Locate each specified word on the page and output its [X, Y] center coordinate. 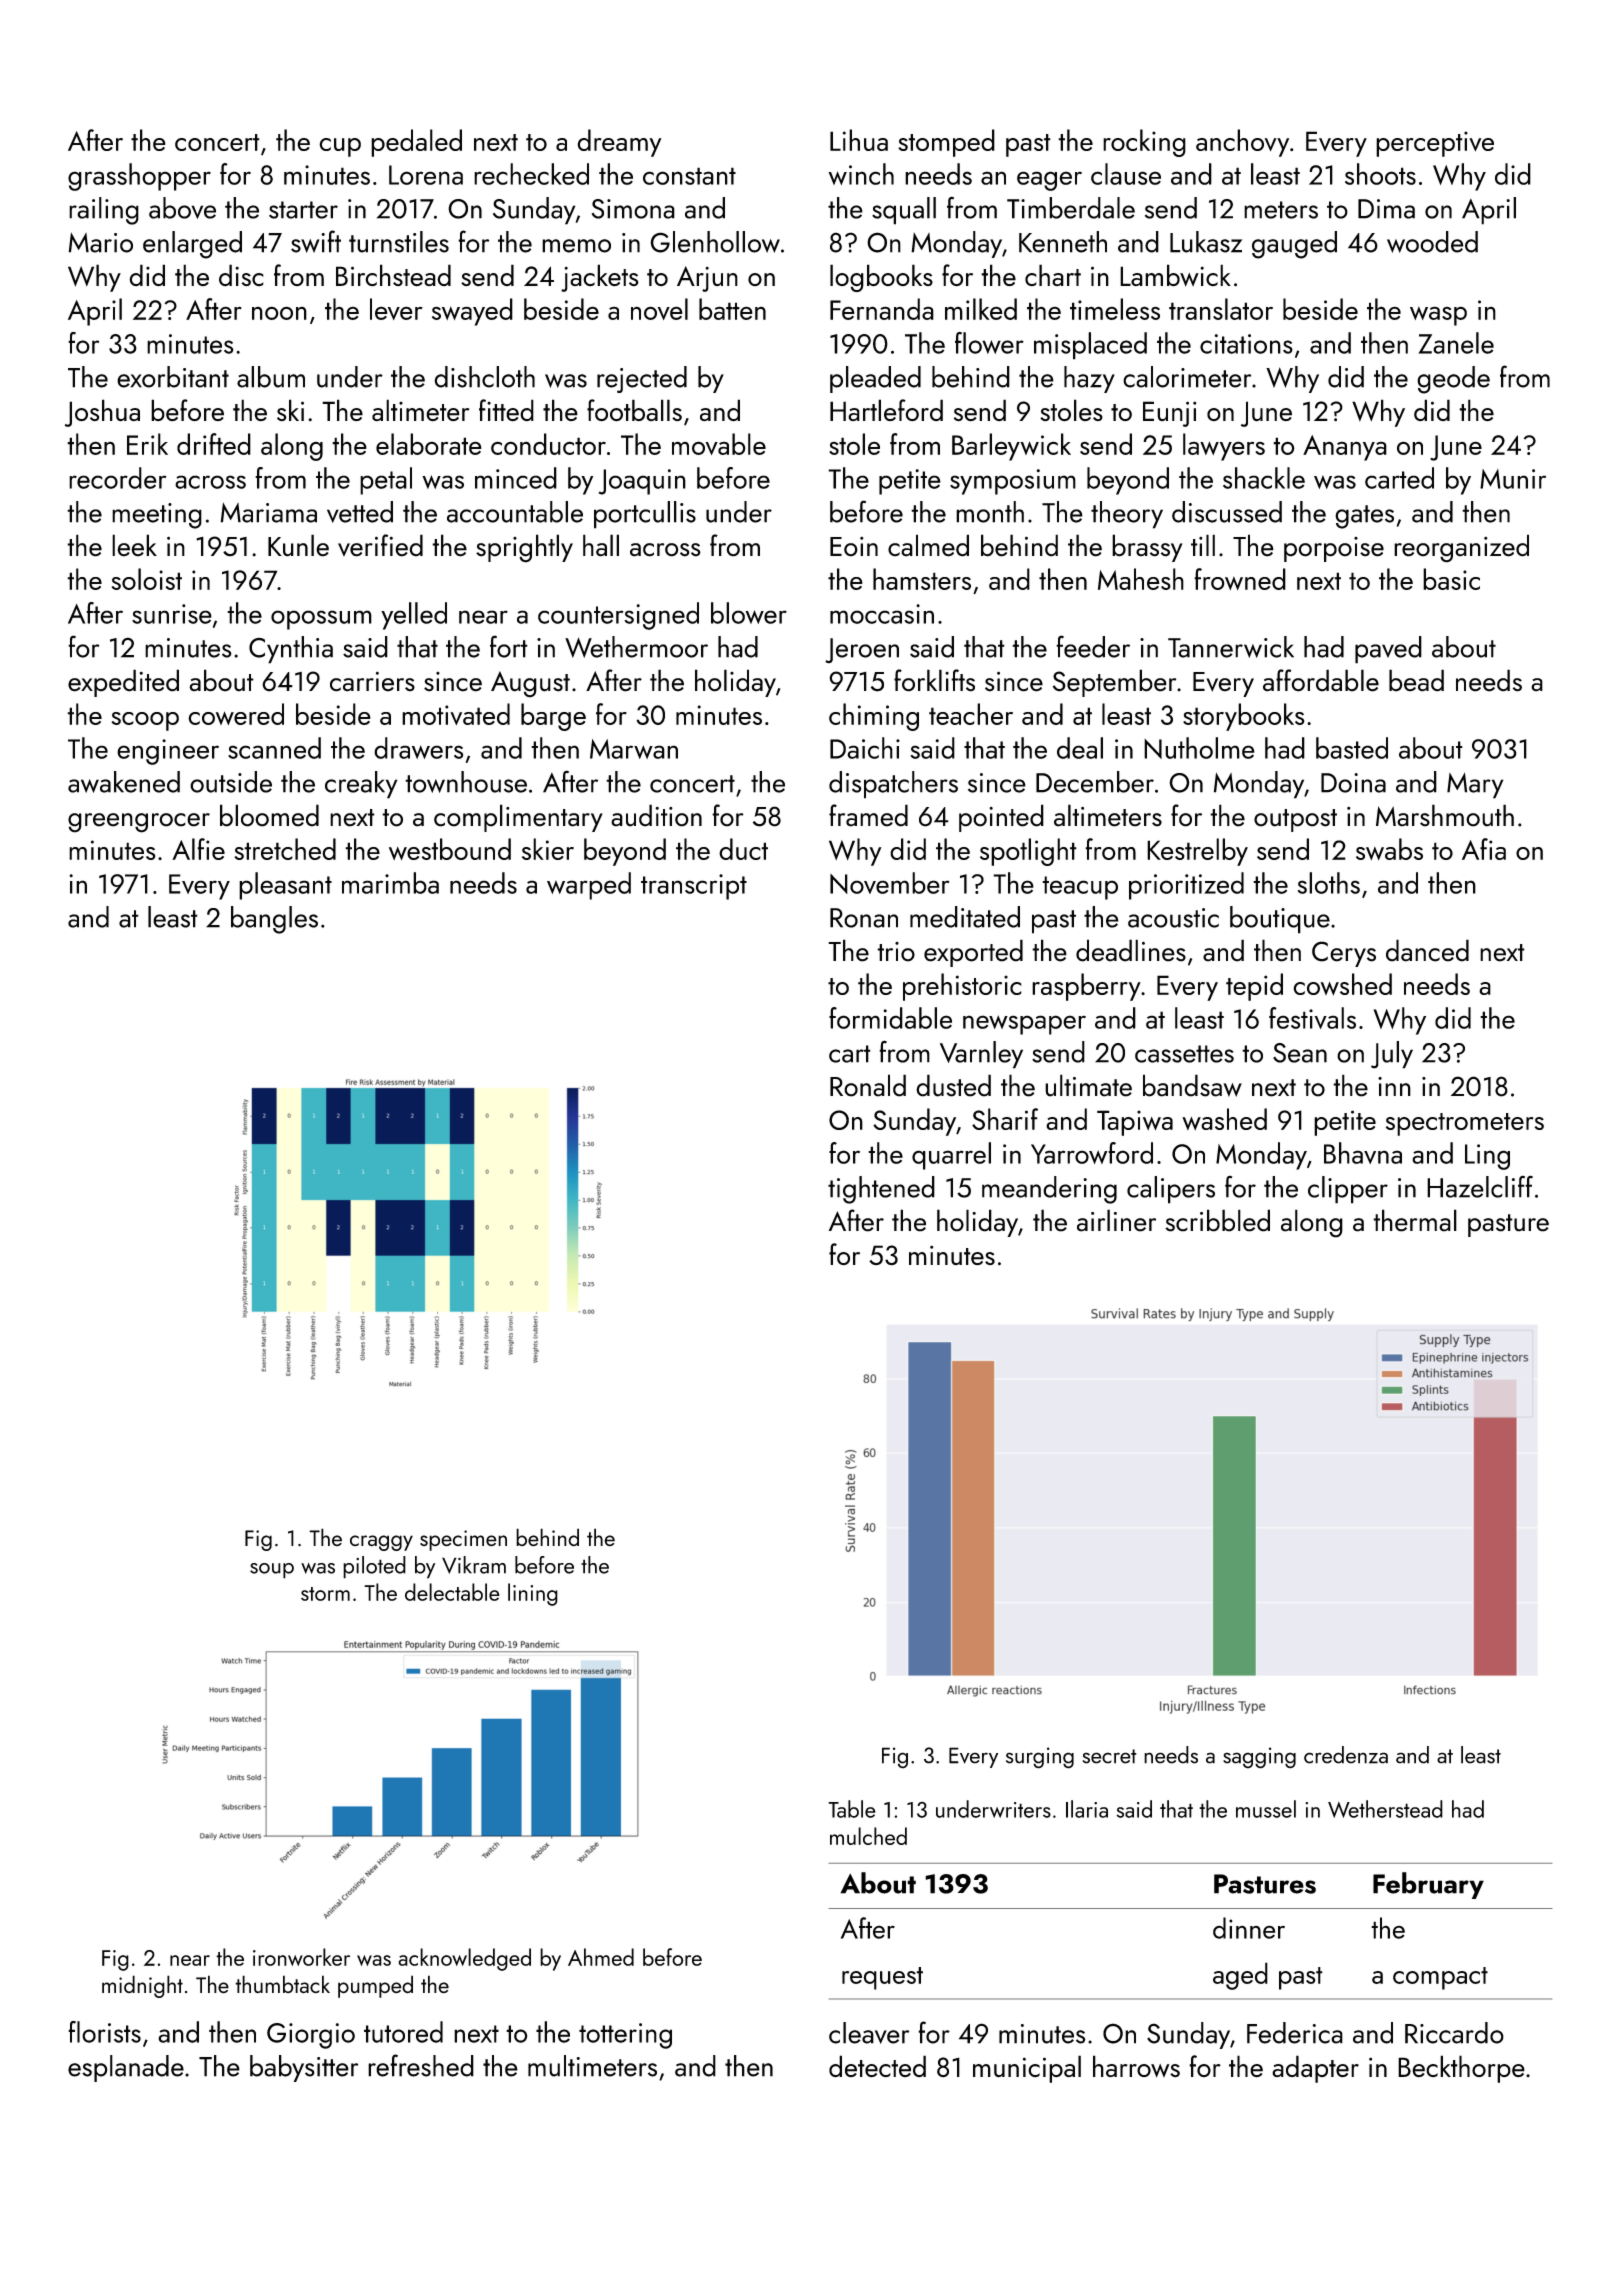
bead [1416, 680]
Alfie [198, 849]
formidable [890, 1018]
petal [386, 481]
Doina [1353, 783]
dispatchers [893, 785]
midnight [142, 1986]
